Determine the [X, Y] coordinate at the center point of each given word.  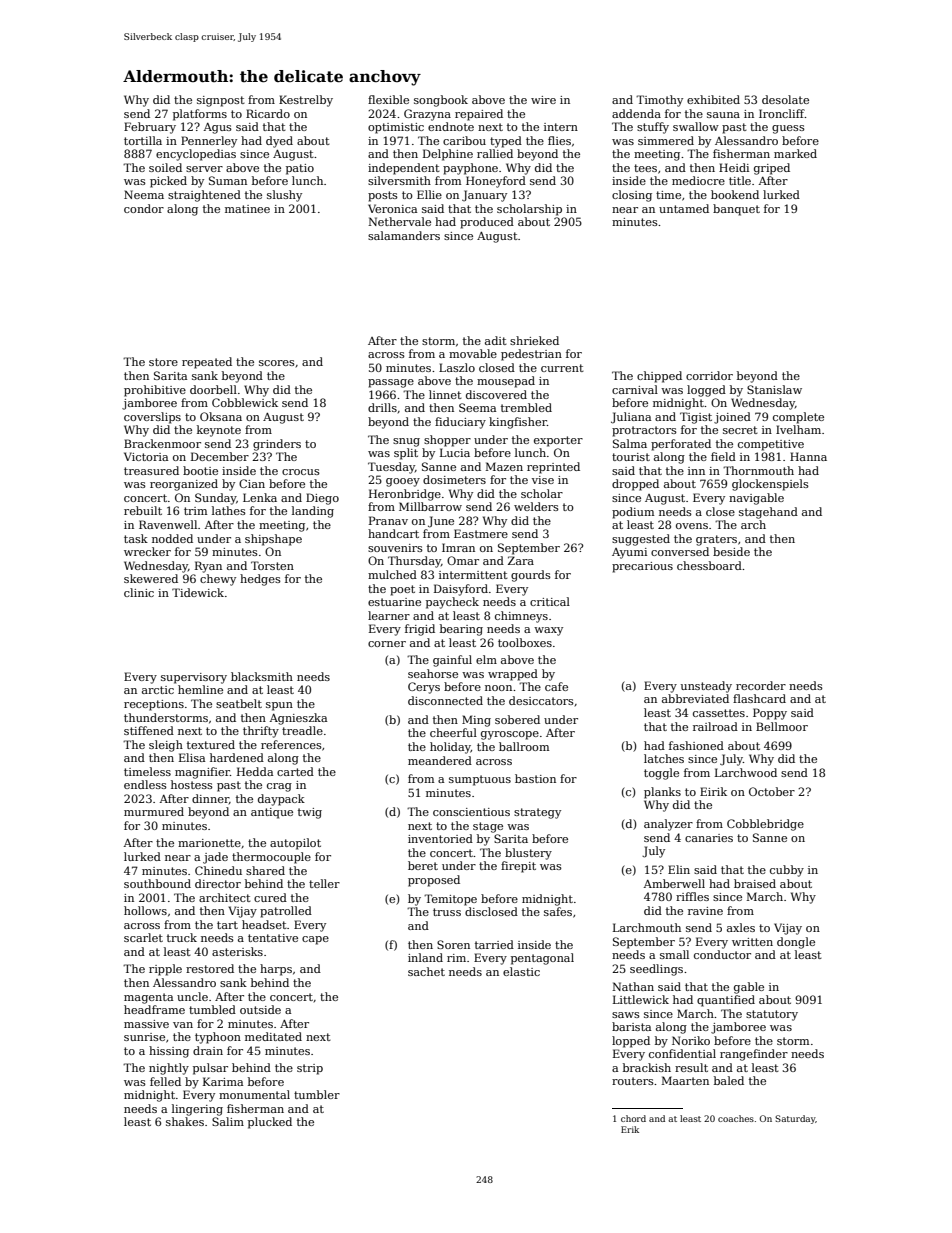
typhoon [218, 1038]
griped [772, 169]
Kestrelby [306, 101]
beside [731, 551]
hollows [145, 910]
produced [487, 223]
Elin [679, 869]
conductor [722, 954]
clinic [139, 592]
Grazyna [427, 115]
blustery [528, 854]
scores [277, 363]
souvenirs [395, 548]
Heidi [734, 167]
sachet [426, 971]
